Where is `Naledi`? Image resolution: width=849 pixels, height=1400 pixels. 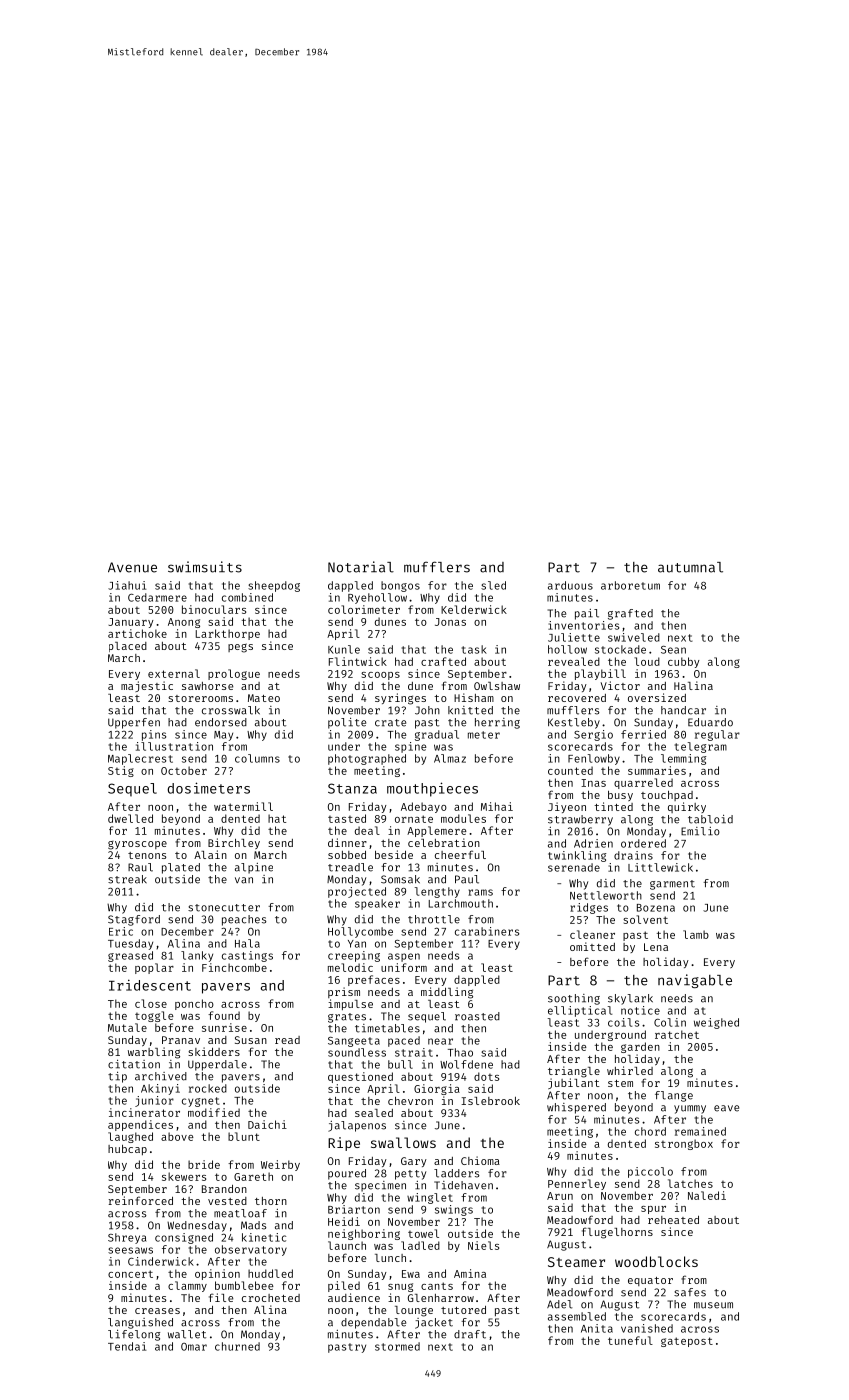
Naledi is located at coordinates (707, 1195).
